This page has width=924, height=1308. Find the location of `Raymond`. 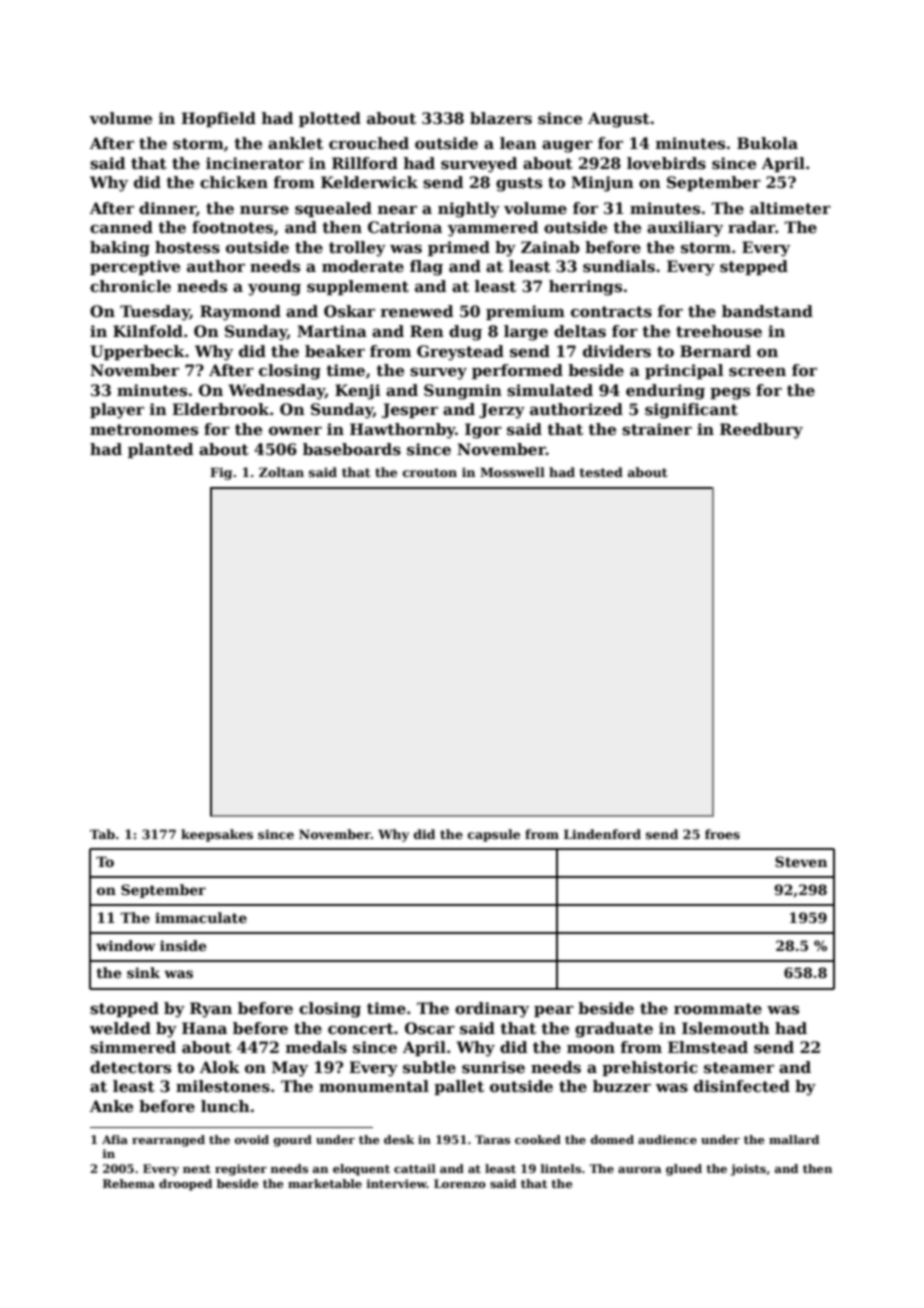

Raymond is located at coordinates (240, 313).
